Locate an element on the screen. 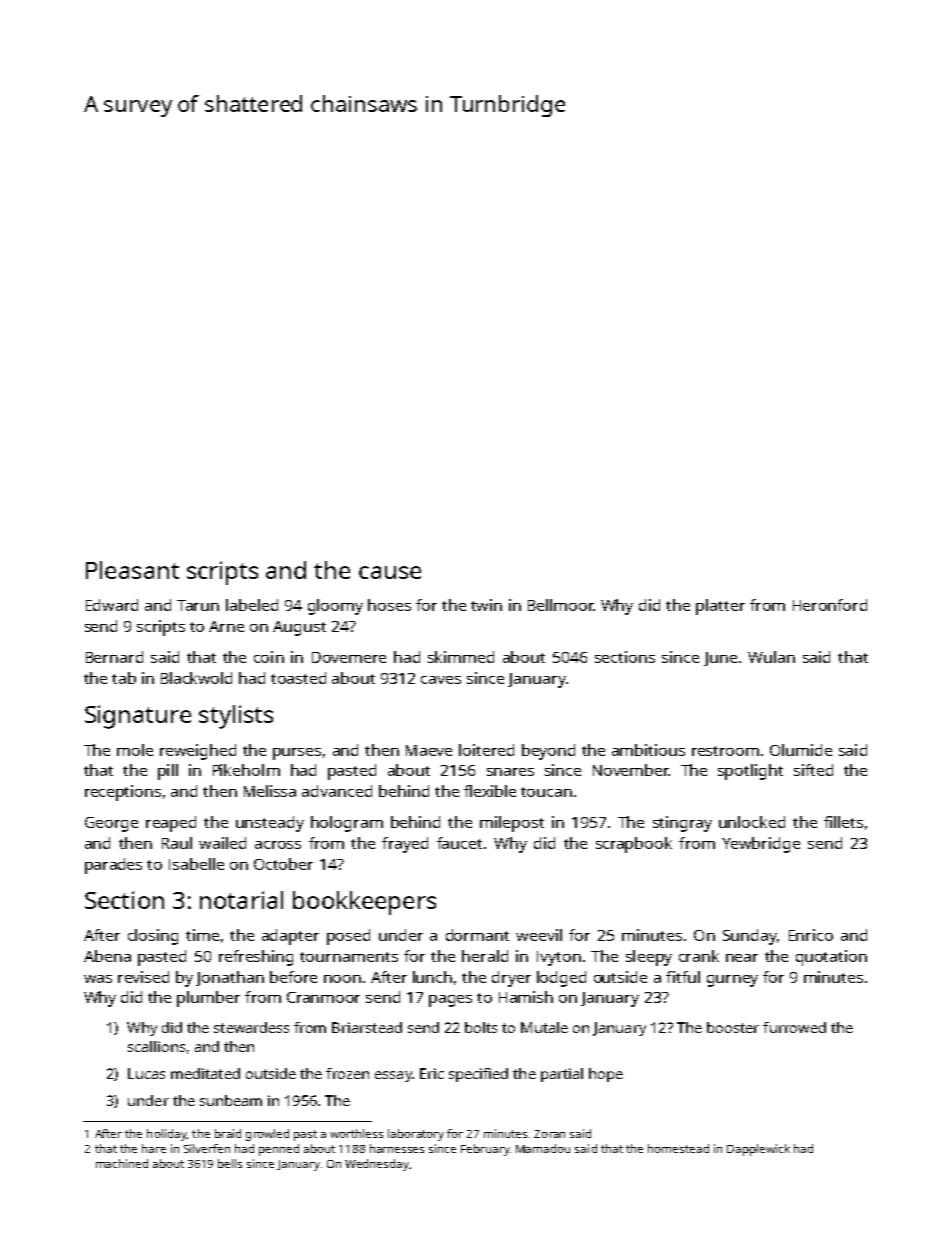  essay is located at coordinates (393, 1076).
